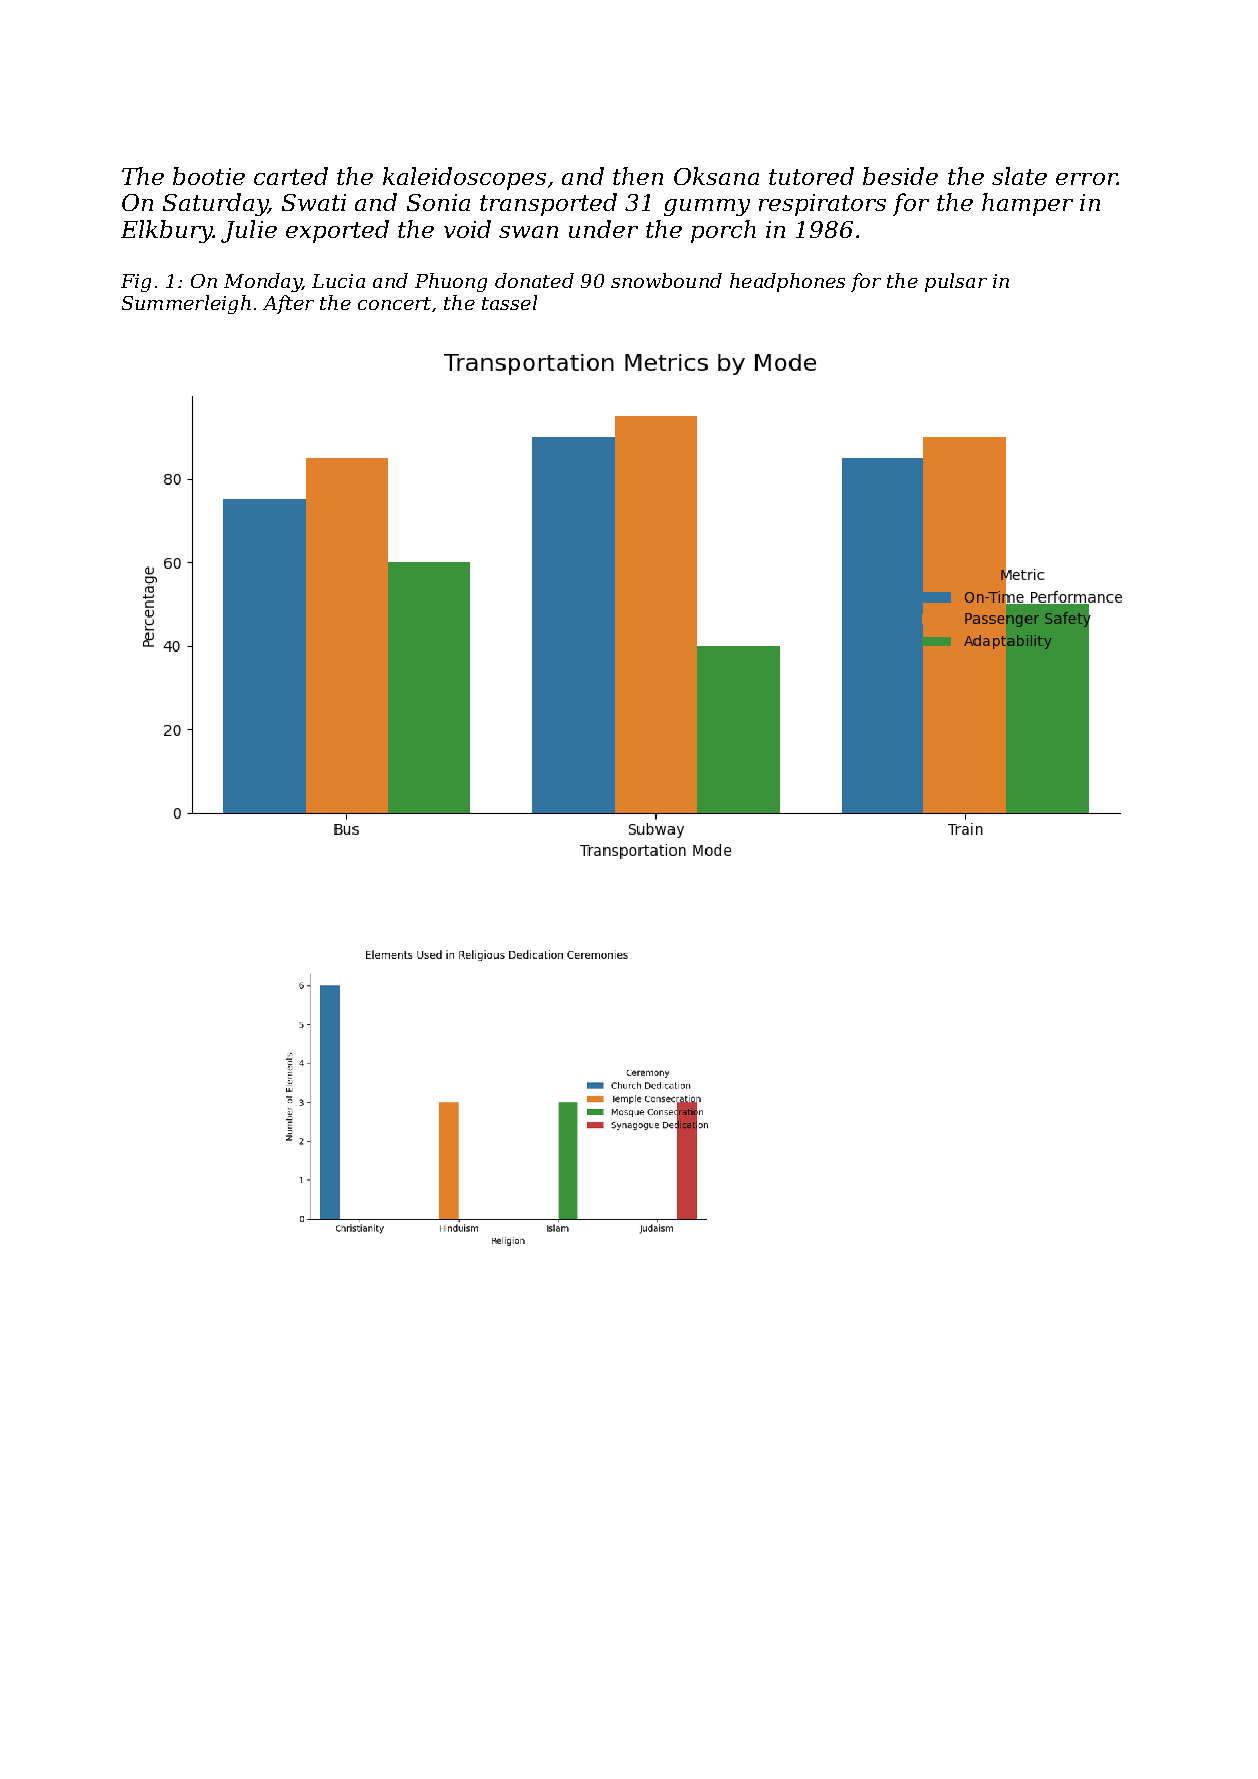 This screenshot has width=1258, height=1779. Describe the element at coordinates (716, 176) in the screenshot. I see `Oksana` at that location.
